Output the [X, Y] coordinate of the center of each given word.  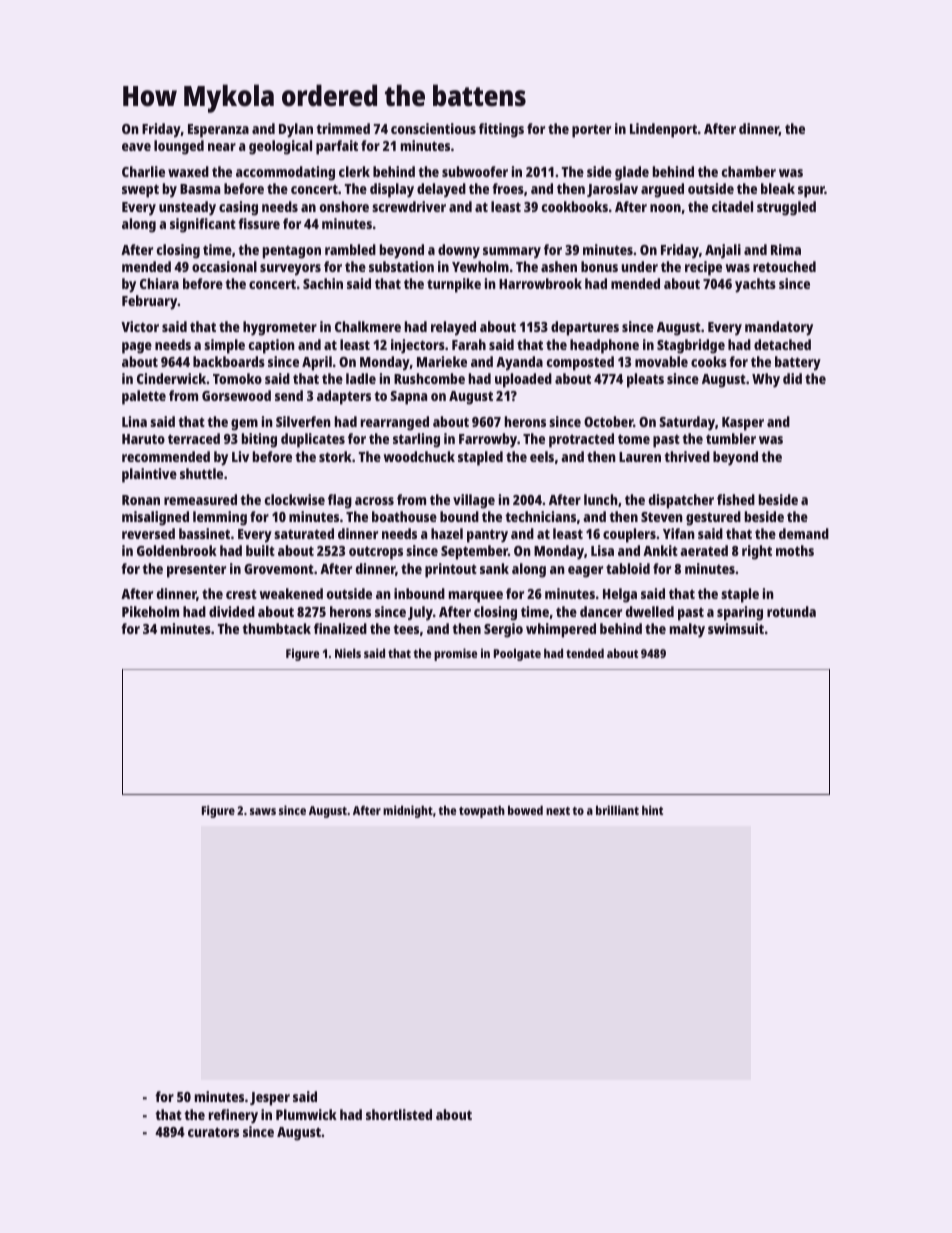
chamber [748, 171]
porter [591, 131]
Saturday [687, 423]
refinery [233, 1116]
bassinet [204, 533]
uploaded [523, 380]
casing [238, 208]
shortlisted [399, 1114]
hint [652, 810]
